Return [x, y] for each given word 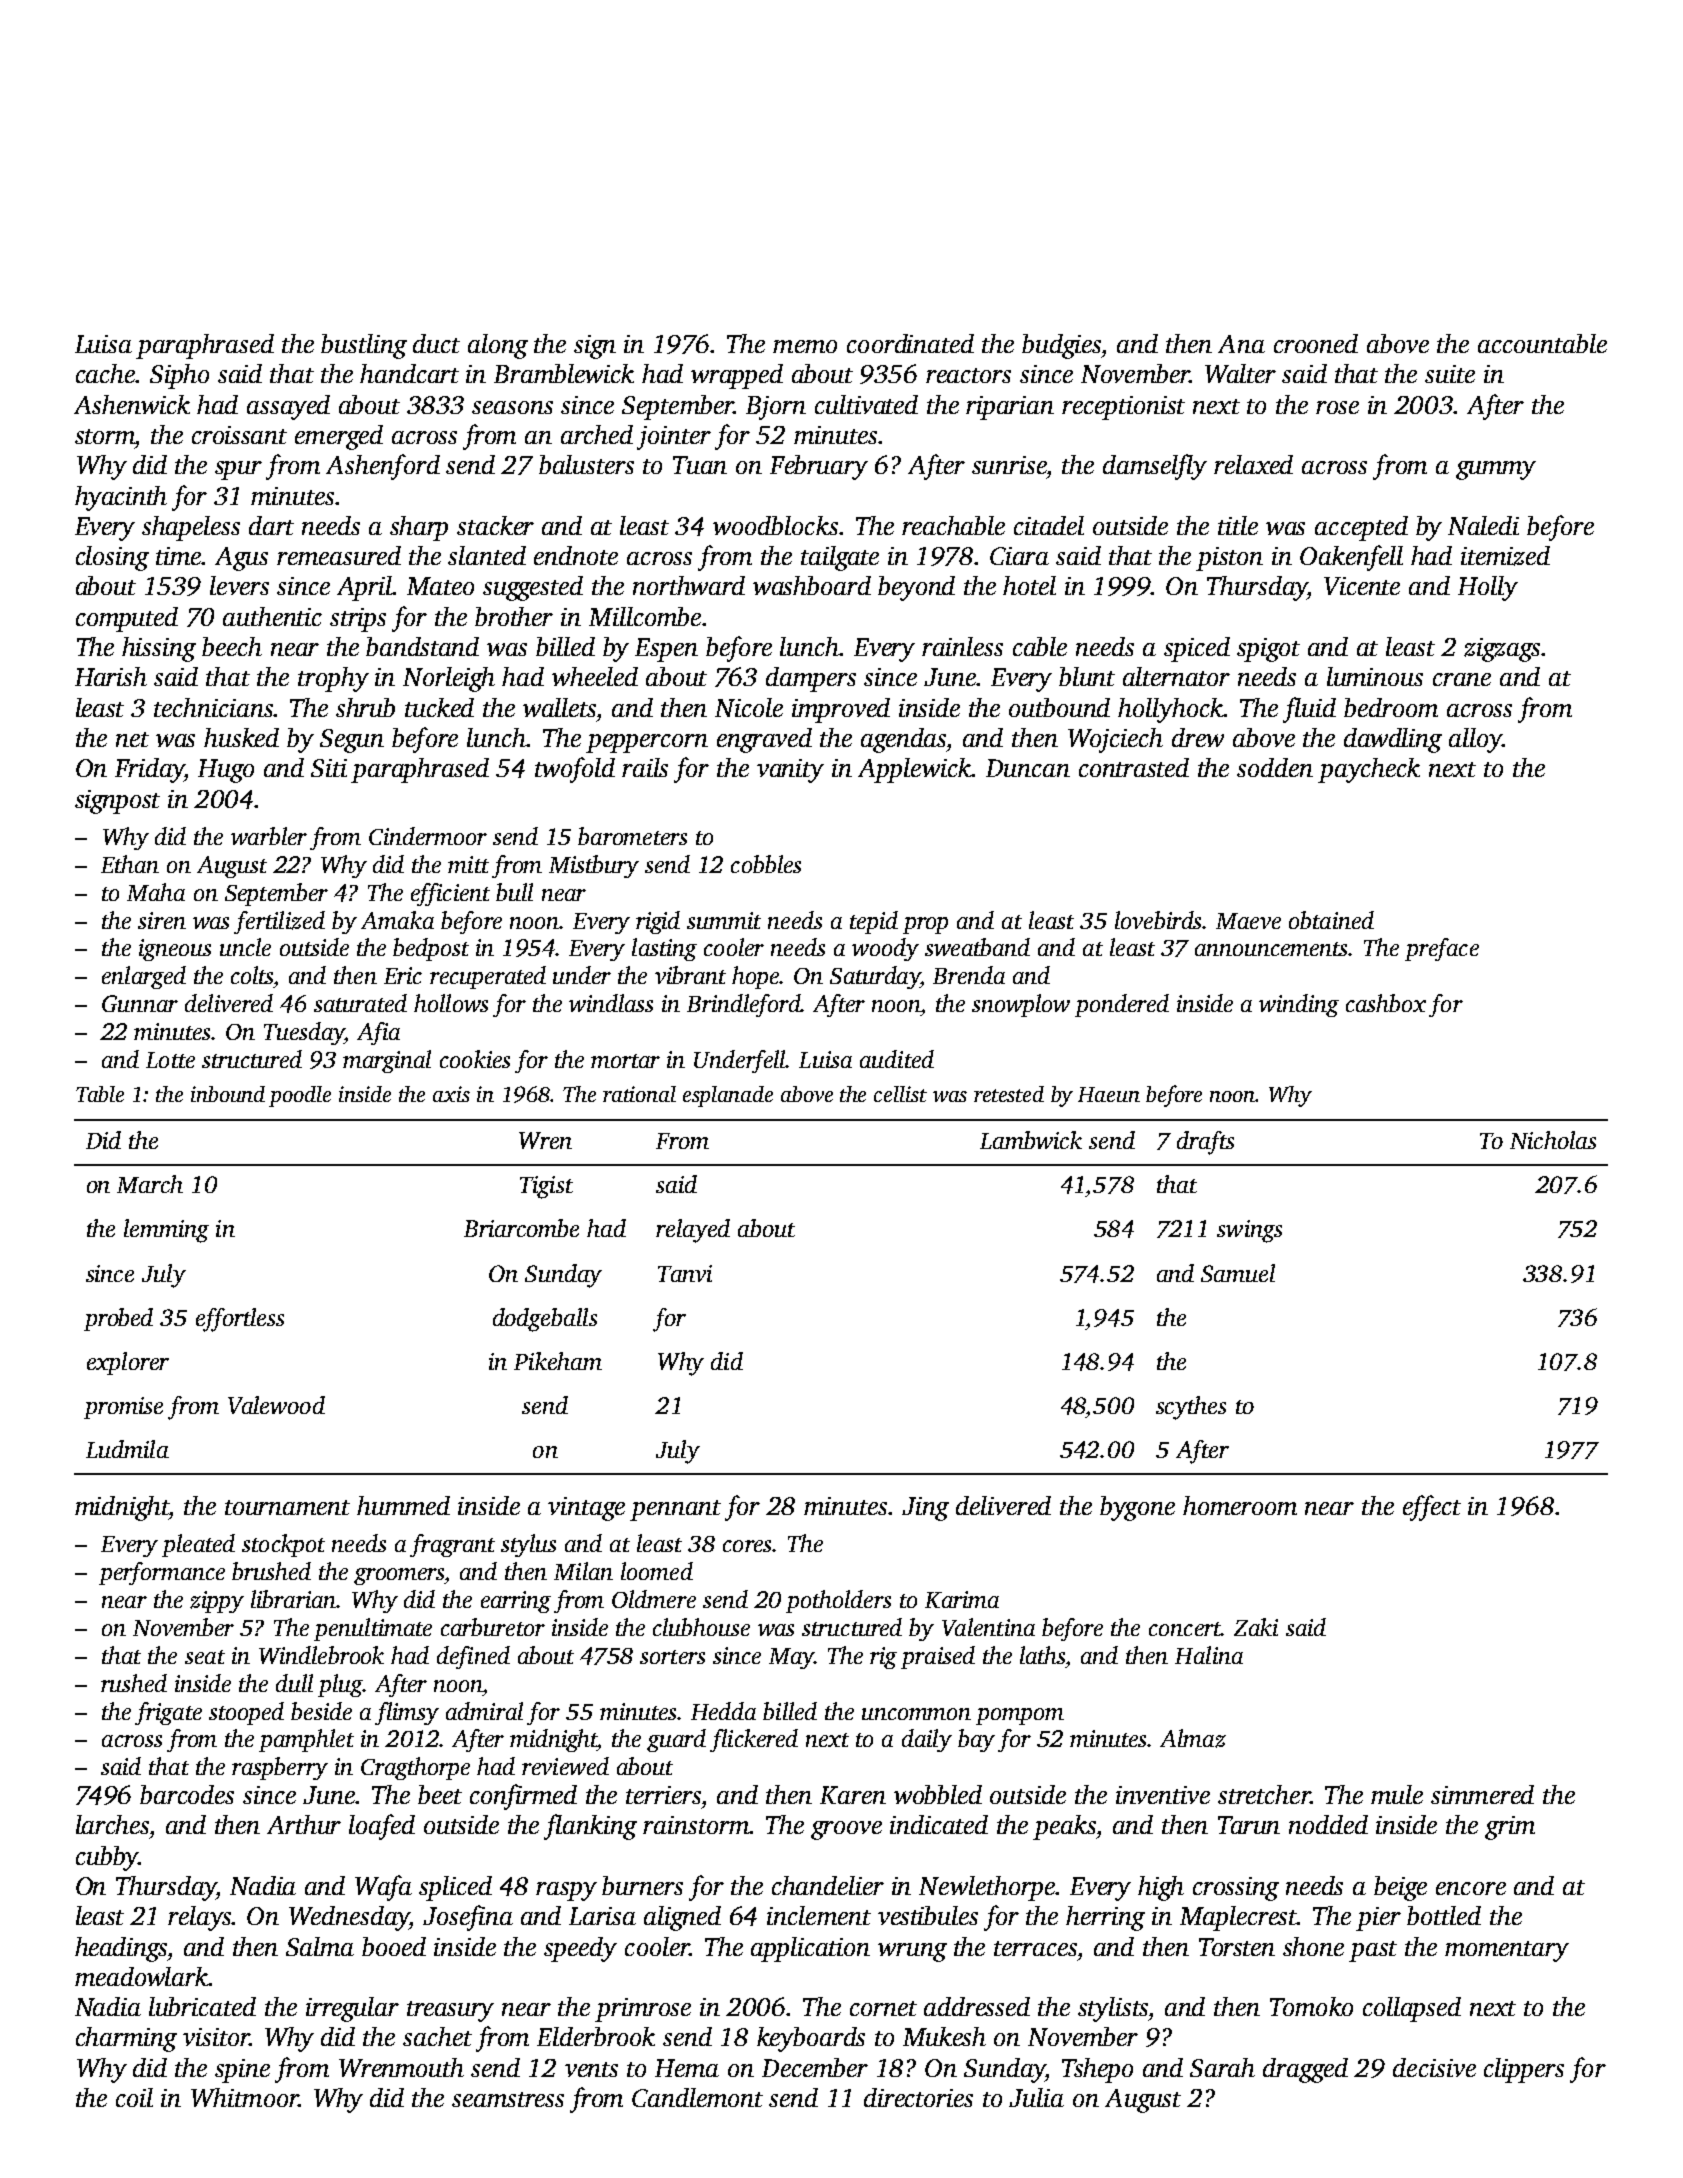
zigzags [1502, 650]
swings [1249, 1231]
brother [514, 616]
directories [918, 2097]
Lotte [170, 1060]
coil [134, 2097]
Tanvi [685, 1273]
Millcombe [645, 616]
